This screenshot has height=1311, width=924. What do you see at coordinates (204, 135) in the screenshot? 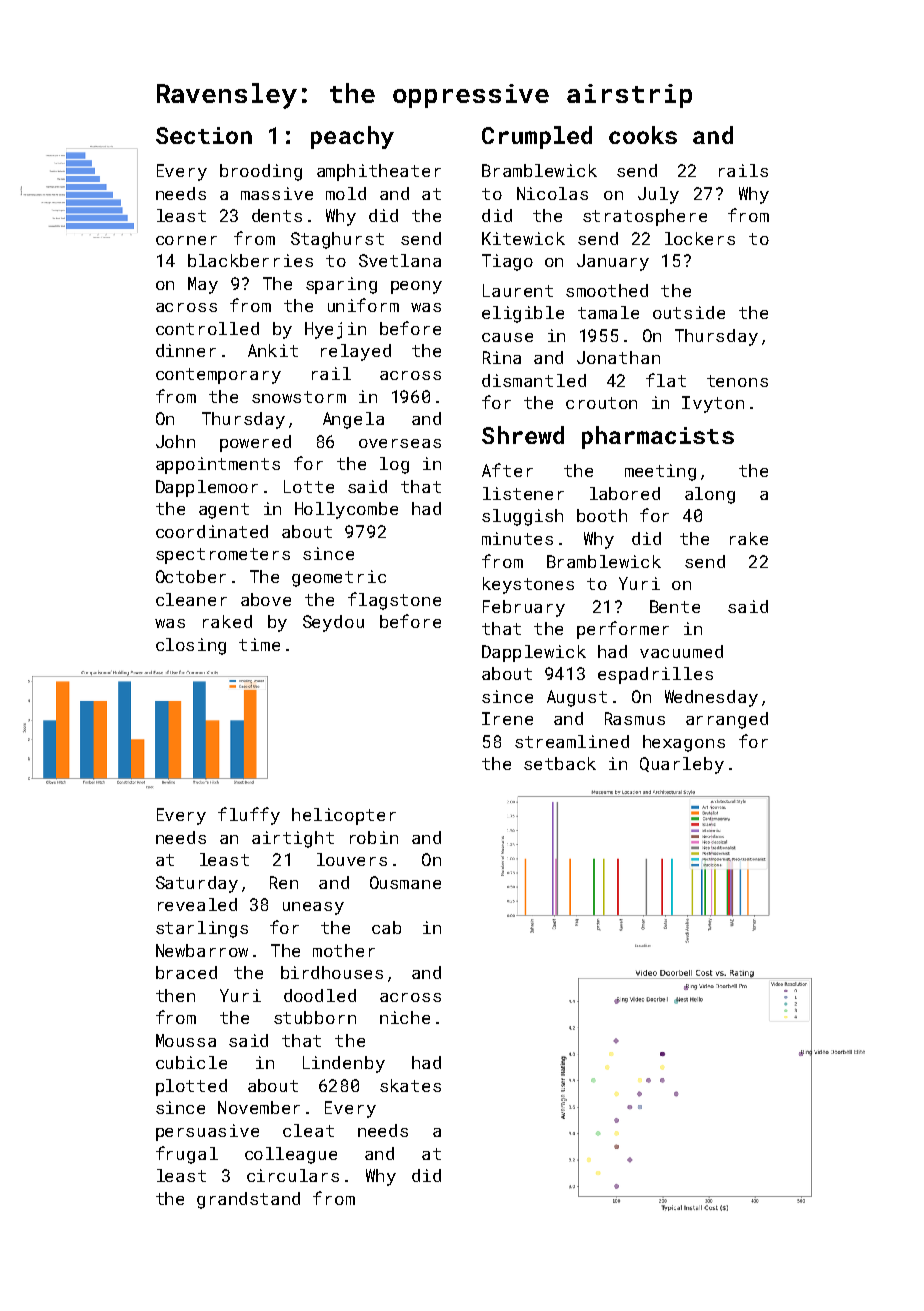
I see `Section` at bounding box center [204, 135].
